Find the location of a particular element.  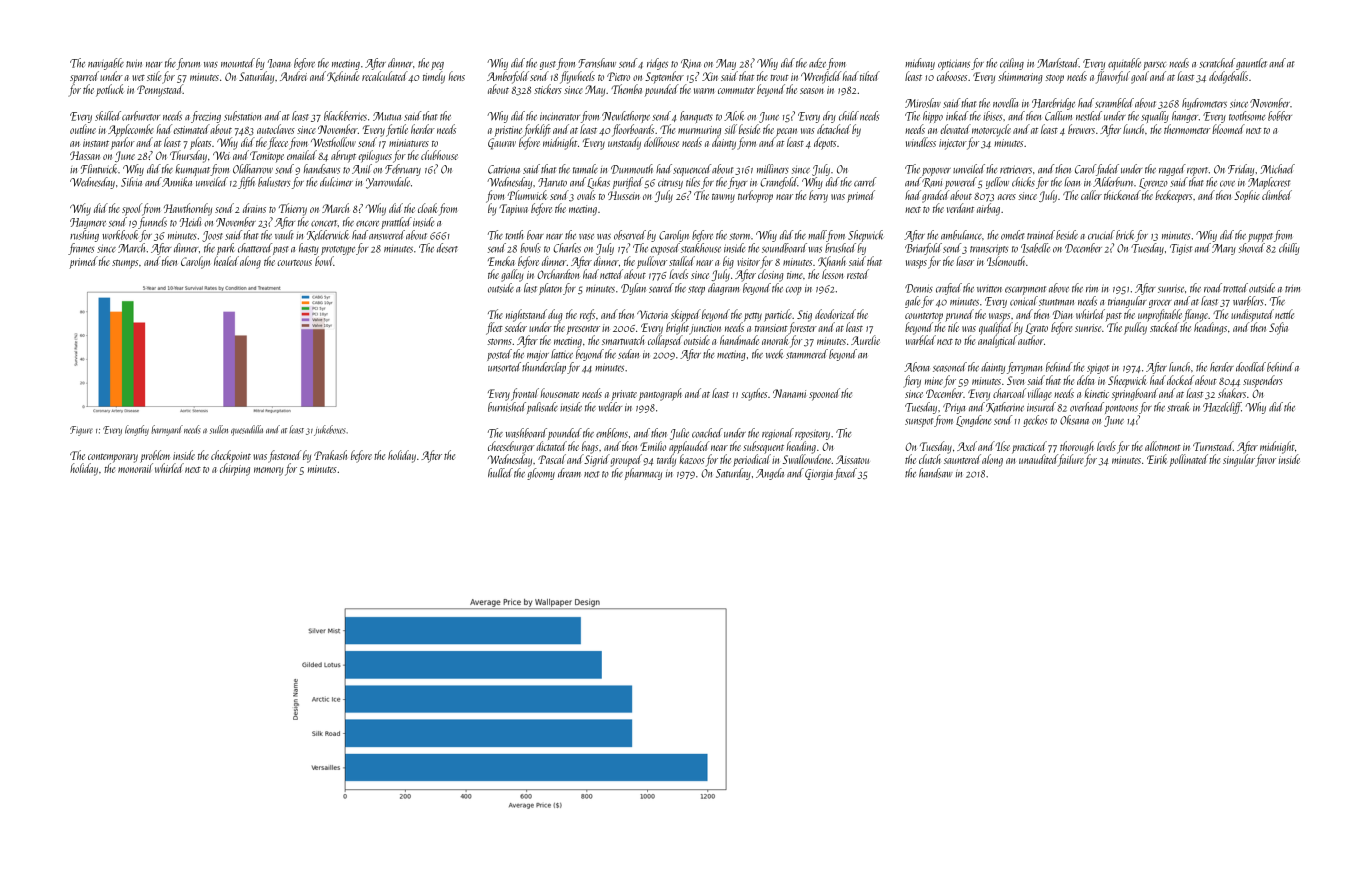

stoop is located at coordinates (1055, 79).
